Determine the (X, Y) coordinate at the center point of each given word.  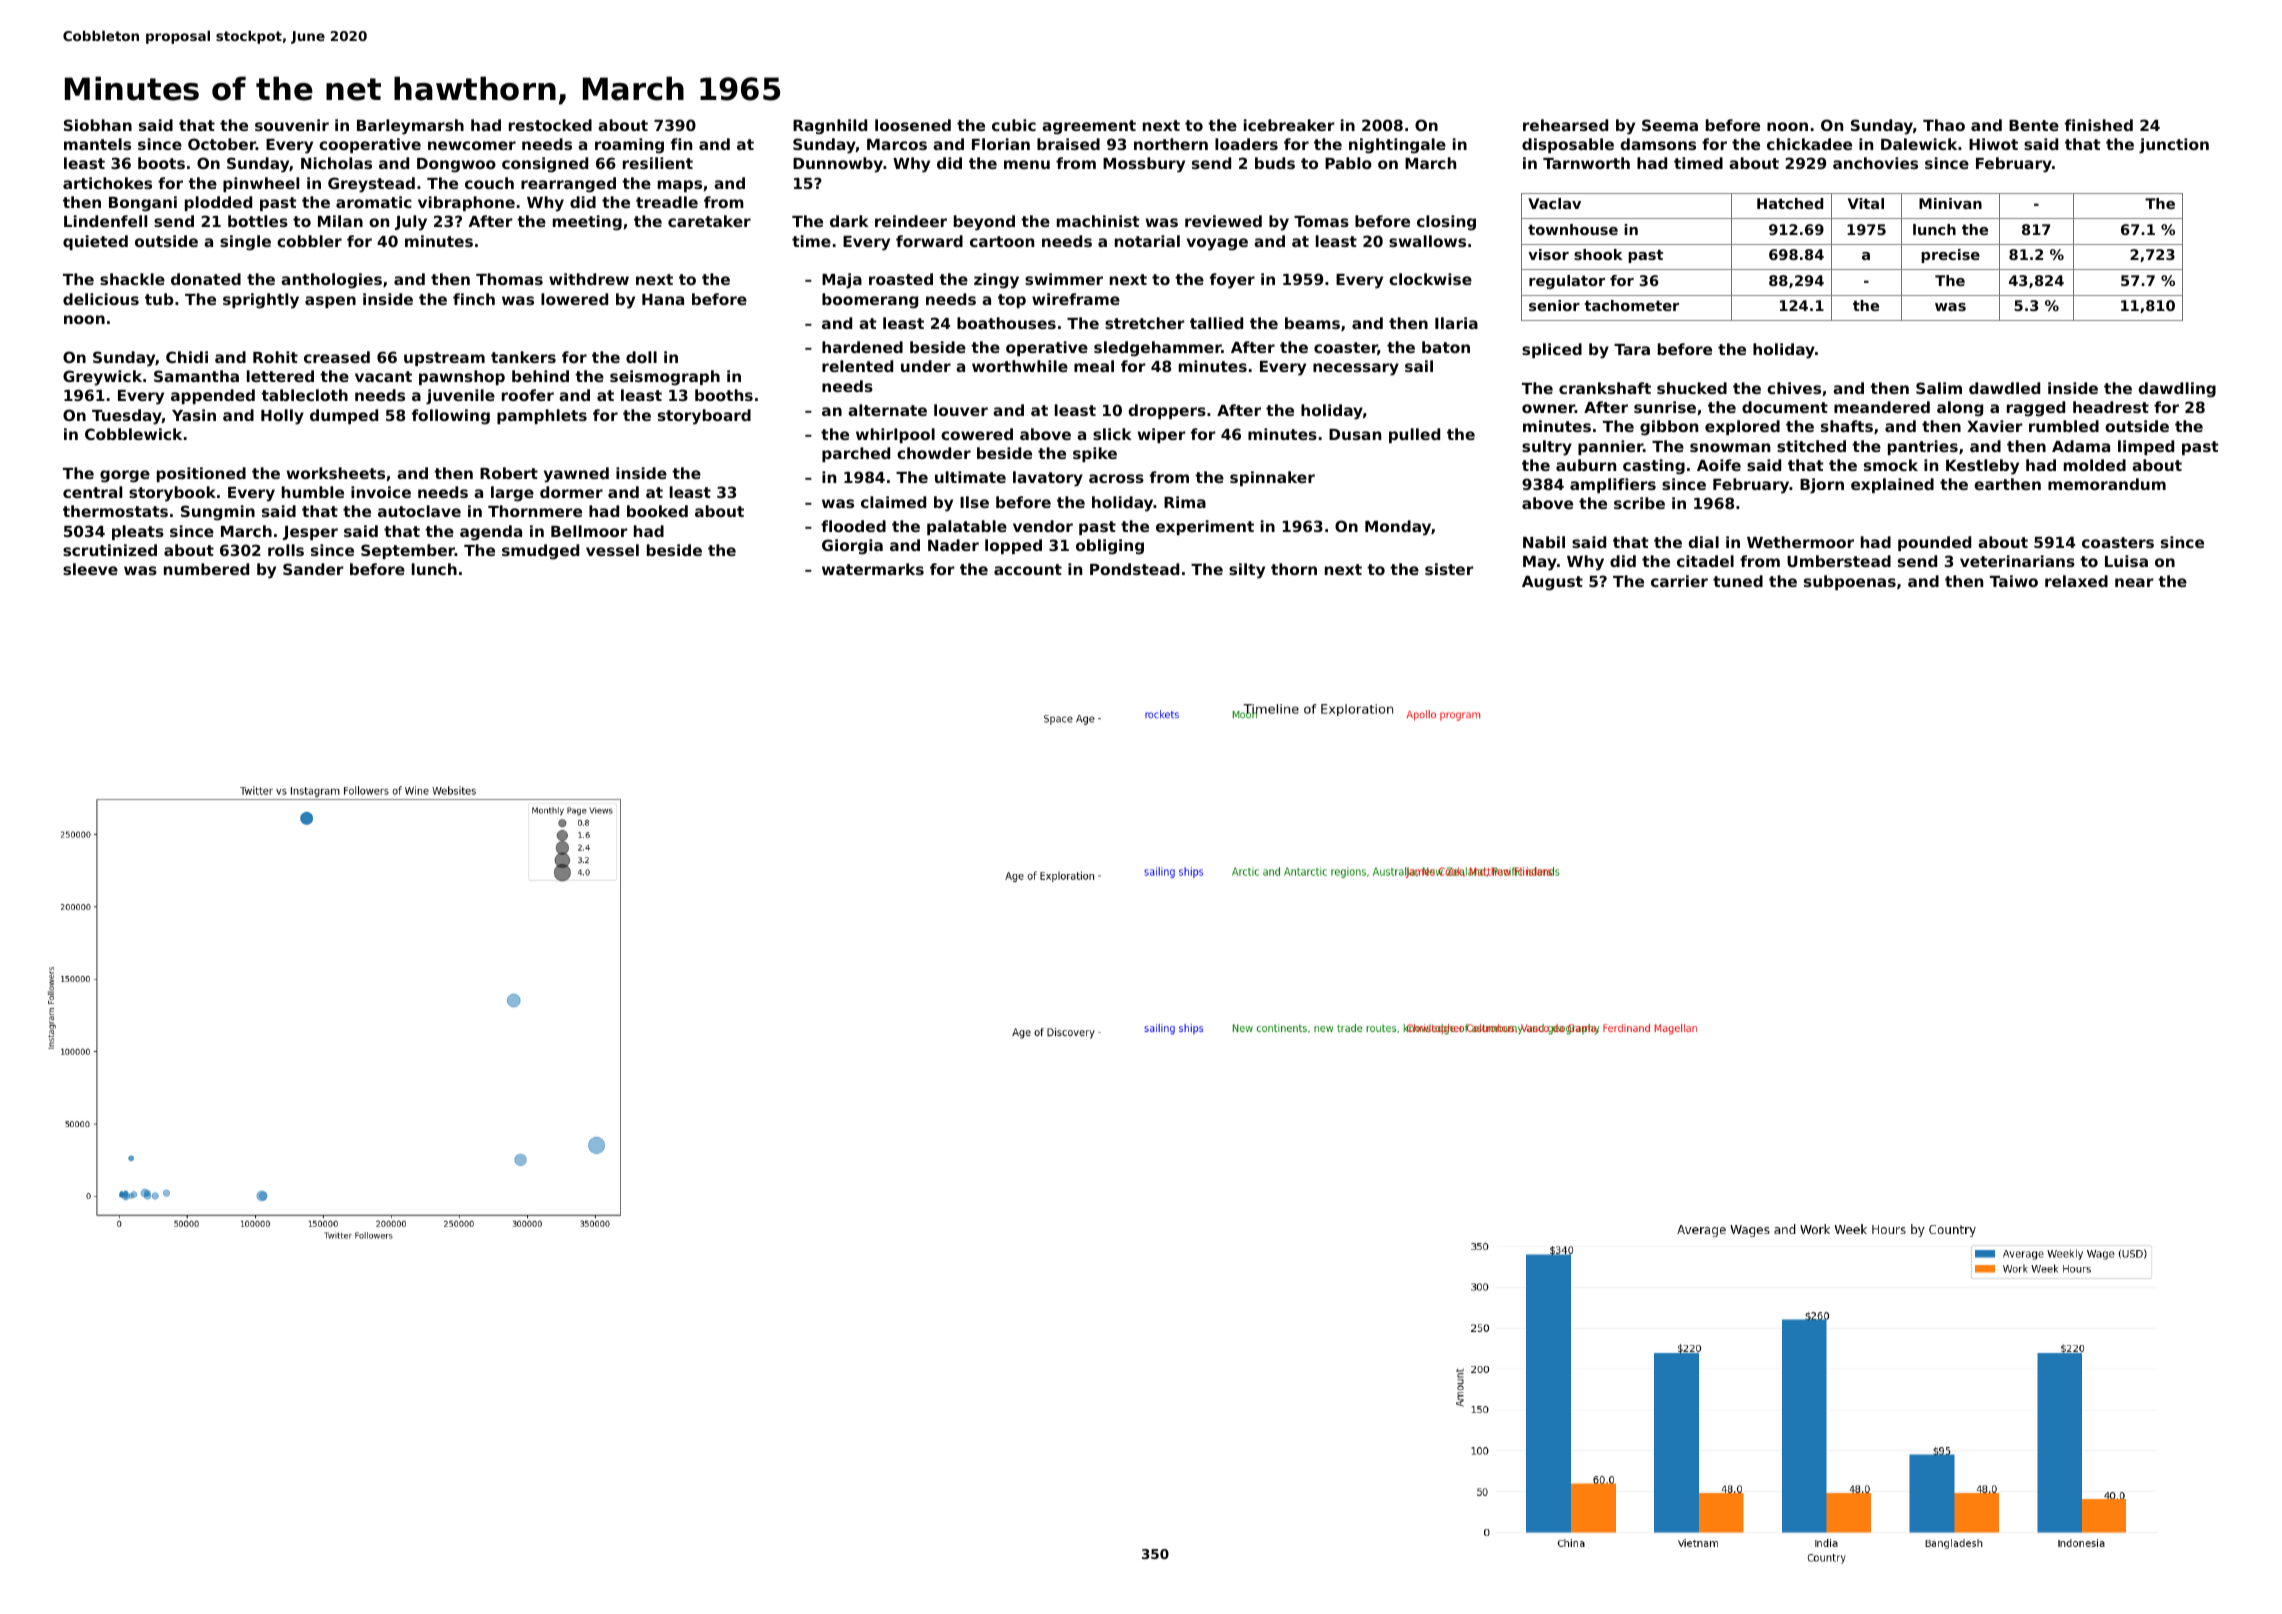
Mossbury (1144, 165)
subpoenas (1850, 582)
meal (1094, 366)
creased (337, 357)
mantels (97, 144)
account (1028, 569)
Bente (2034, 125)
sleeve (90, 569)
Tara (1632, 349)
